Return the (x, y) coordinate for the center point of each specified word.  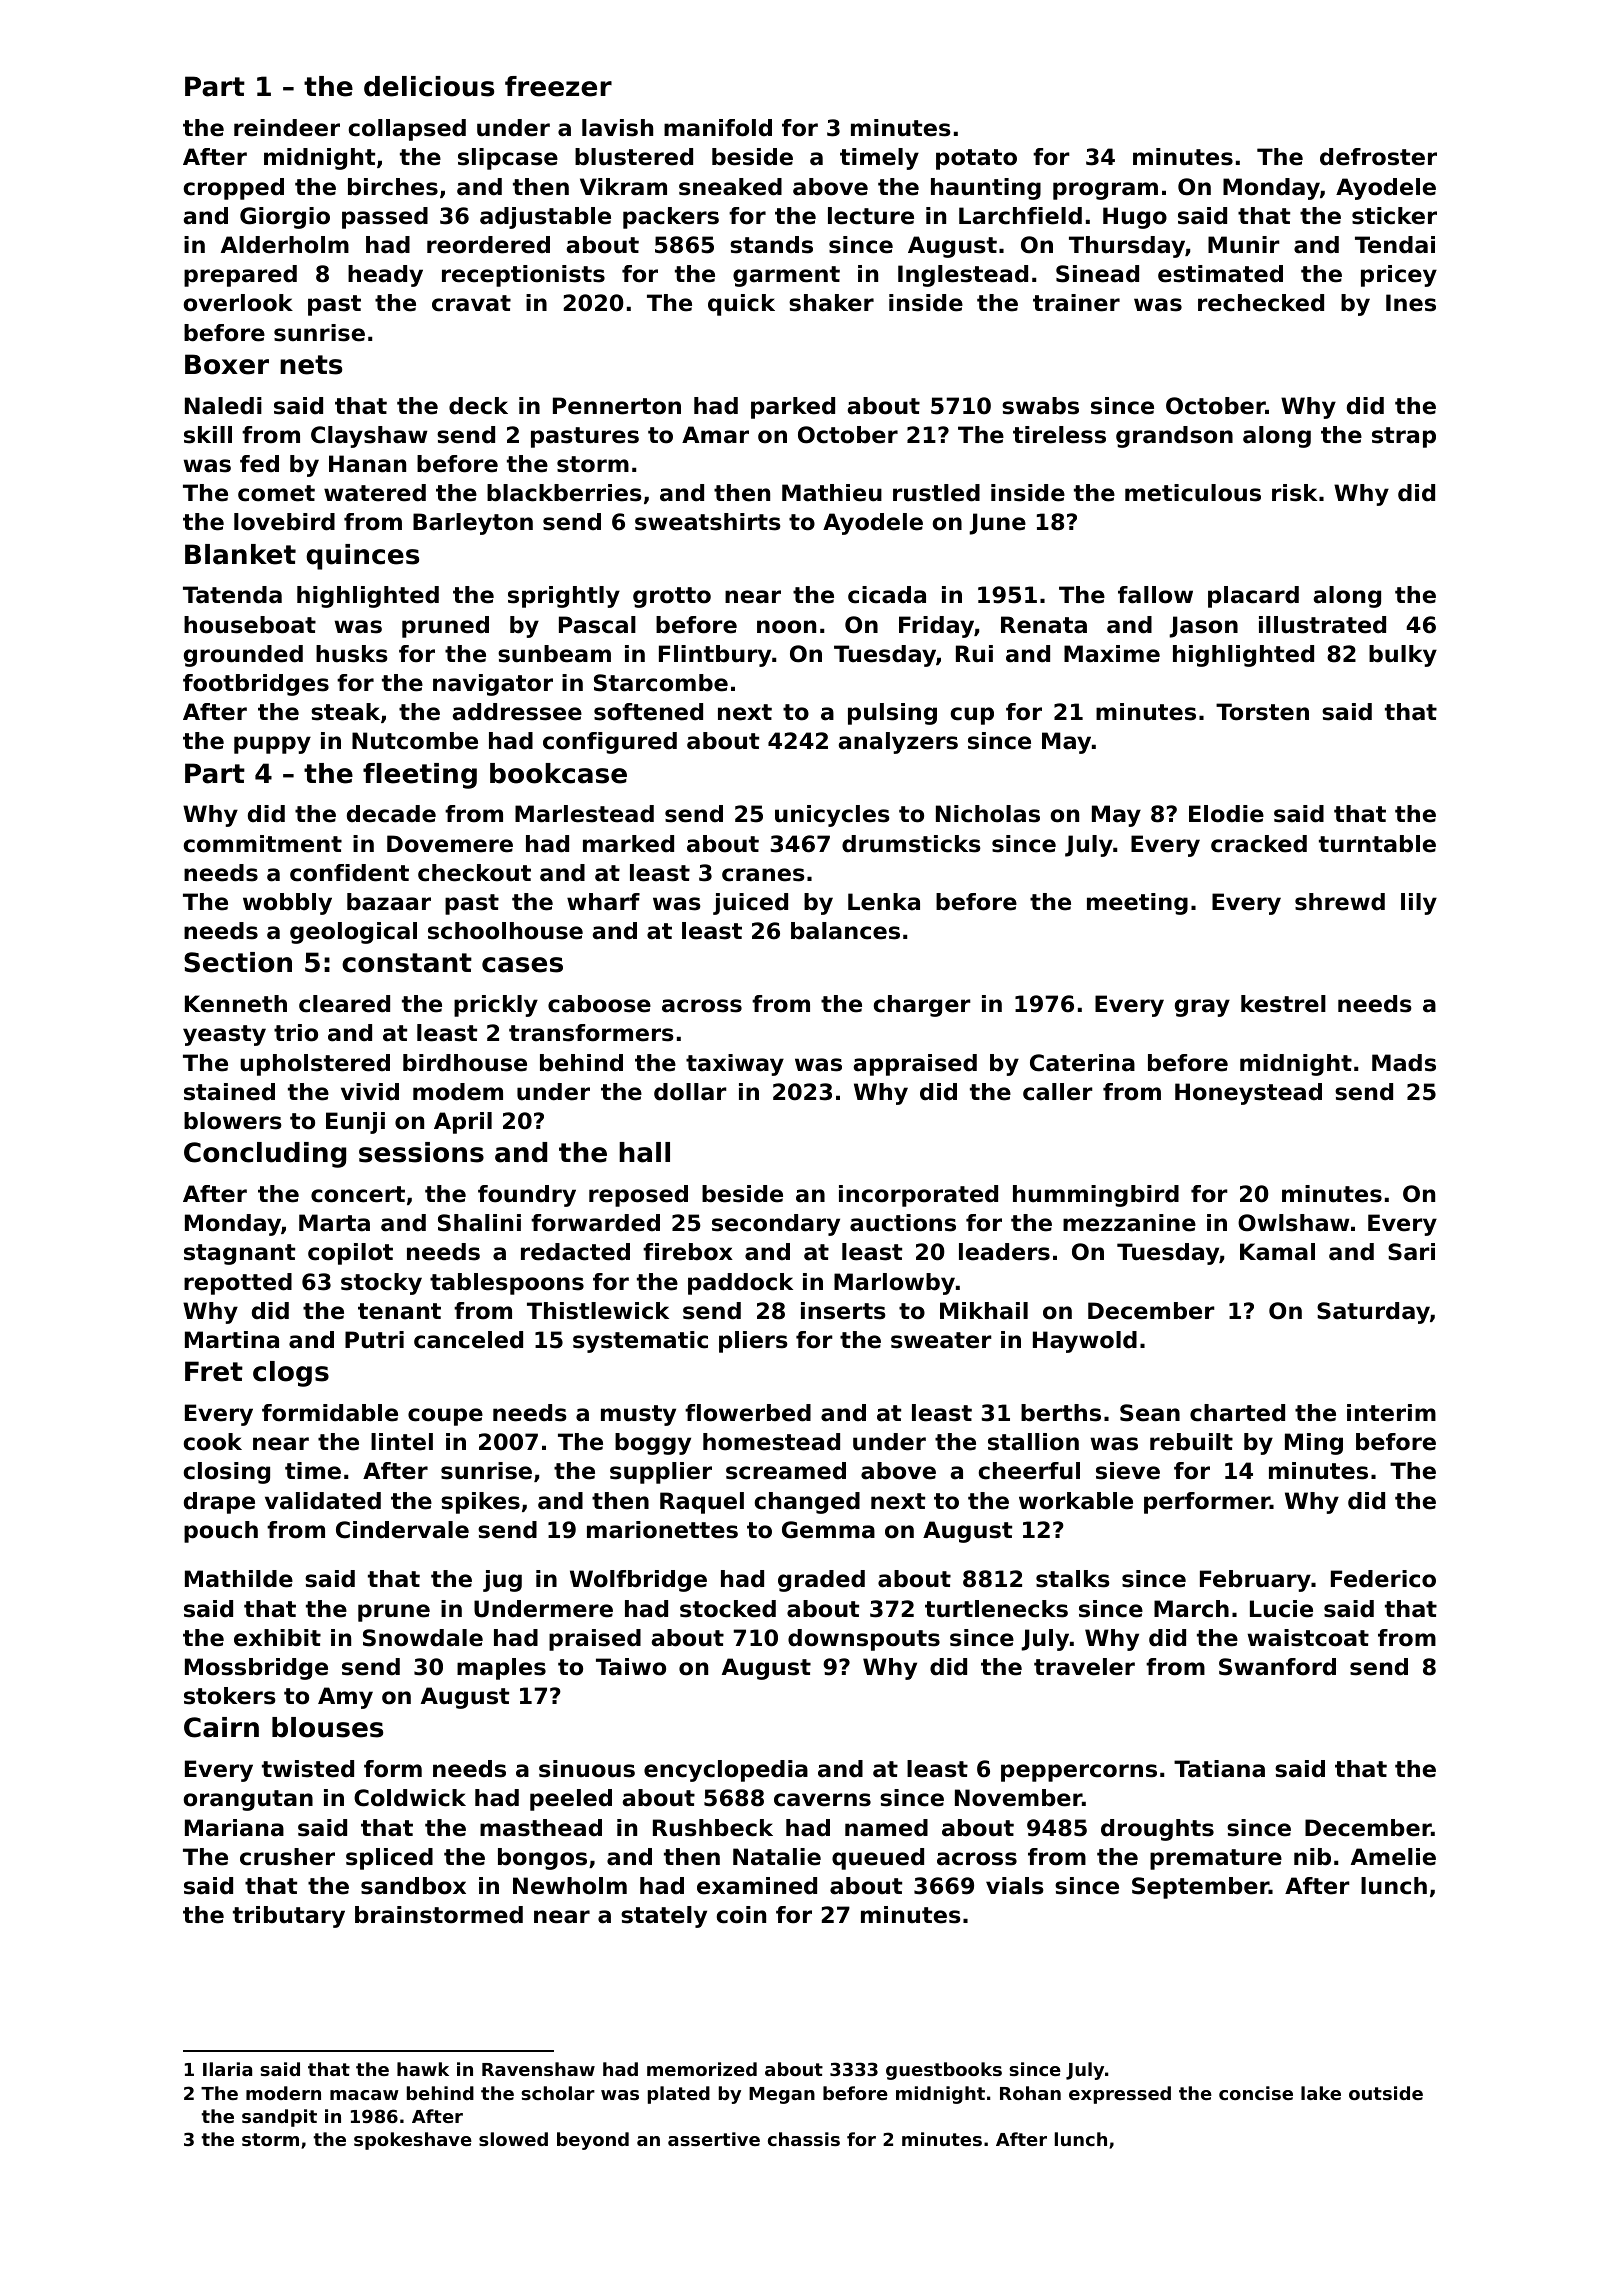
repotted (238, 1284)
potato (976, 159)
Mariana (234, 1828)
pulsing (892, 714)
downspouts (864, 1640)
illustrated (1322, 625)
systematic (640, 1342)
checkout (474, 873)
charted (1237, 1413)
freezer (558, 86)
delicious (429, 86)
